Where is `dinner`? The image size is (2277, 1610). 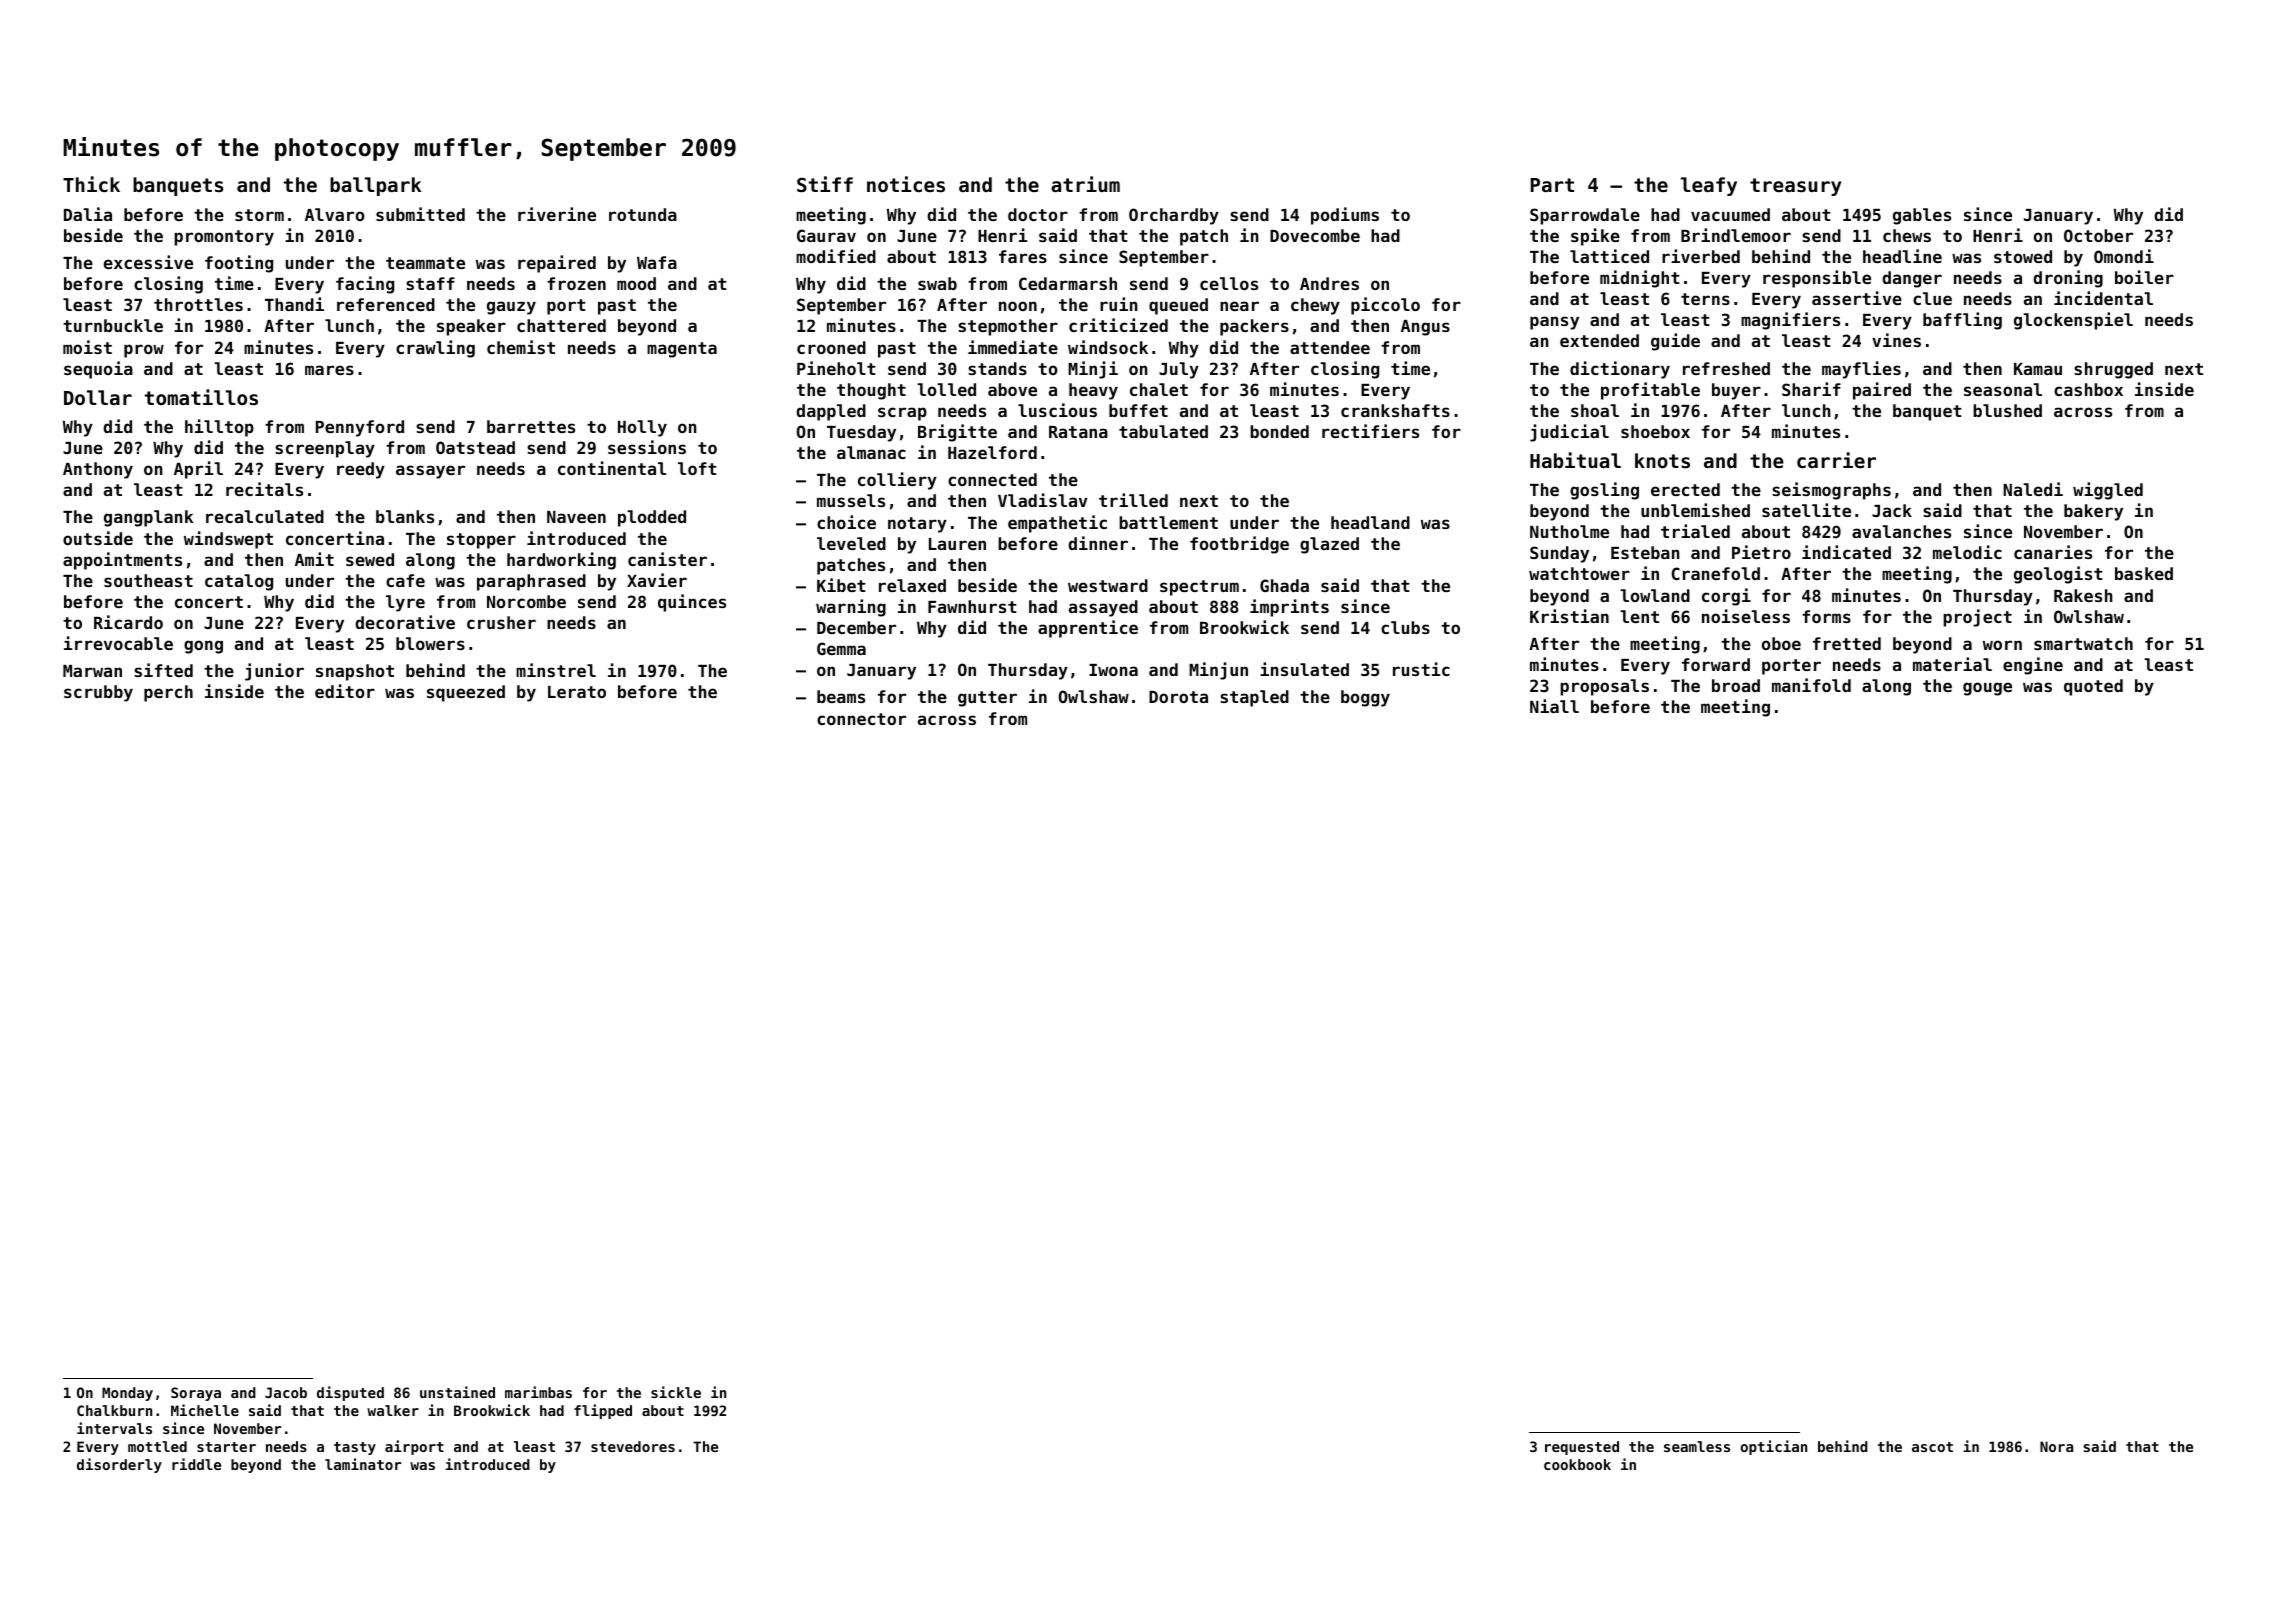
dinner is located at coordinates (1098, 543).
